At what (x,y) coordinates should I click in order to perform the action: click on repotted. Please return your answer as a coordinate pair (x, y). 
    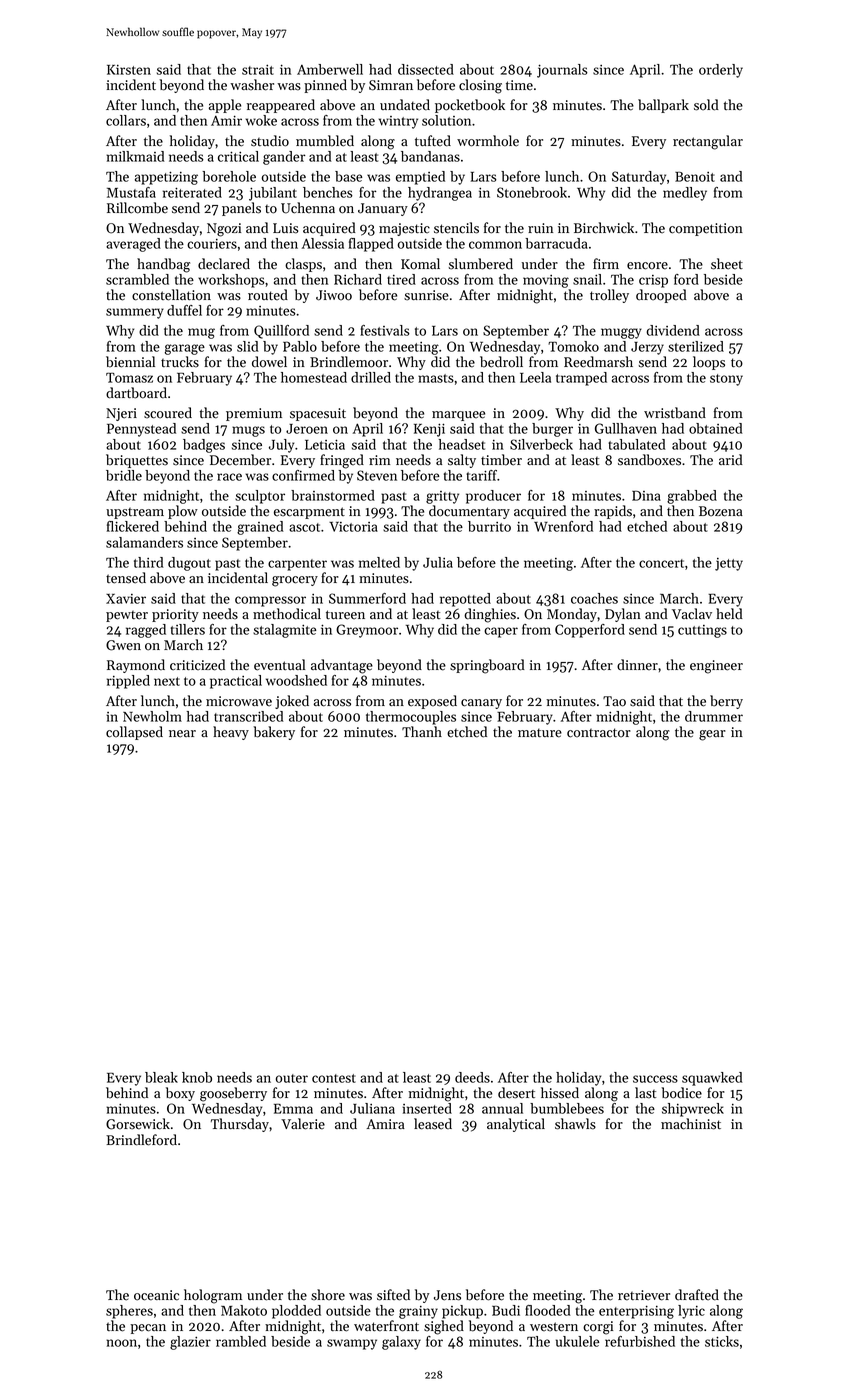
    Looking at the image, I should click on (465, 600).
